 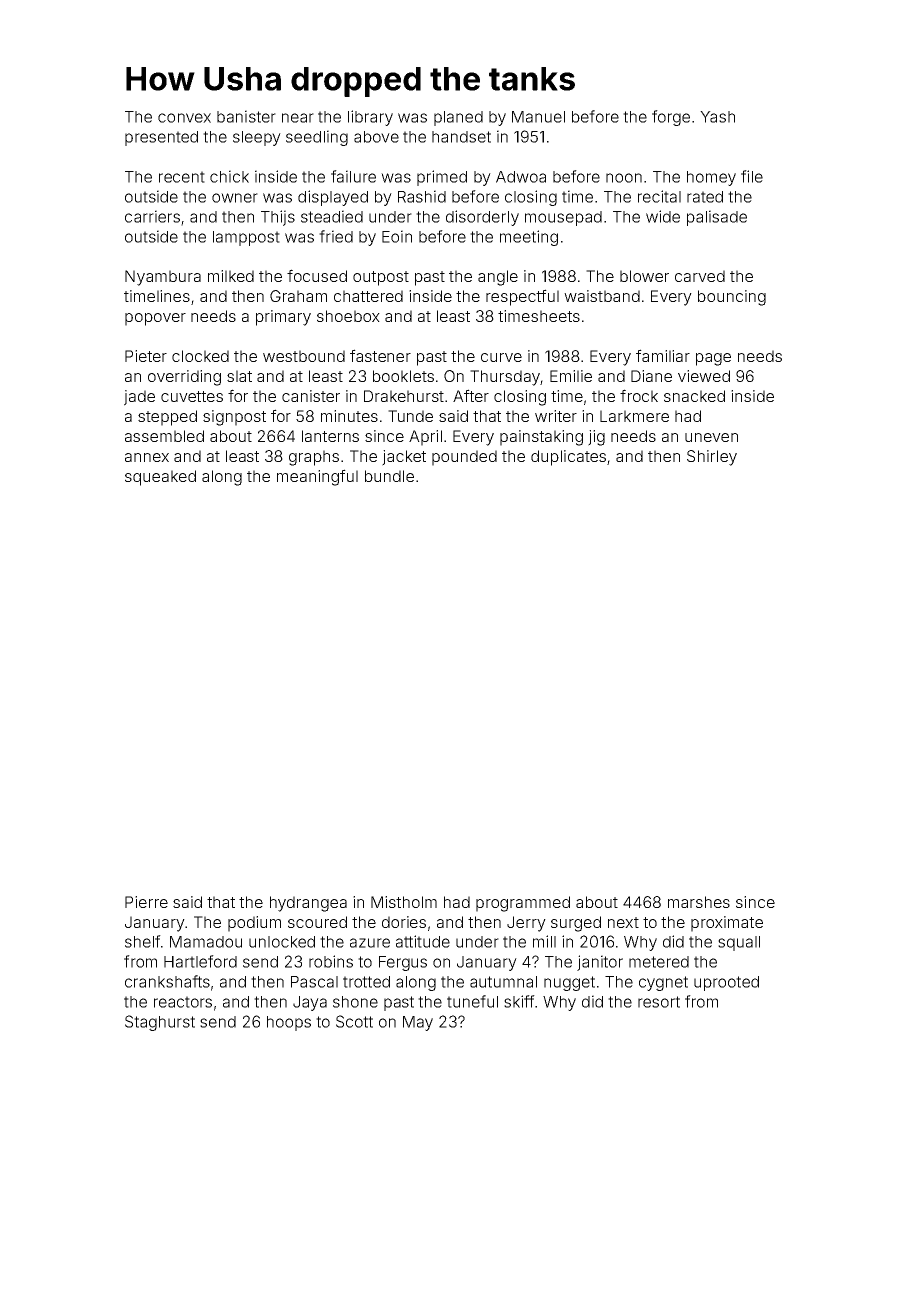 I want to click on marshes, so click(x=699, y=902).
